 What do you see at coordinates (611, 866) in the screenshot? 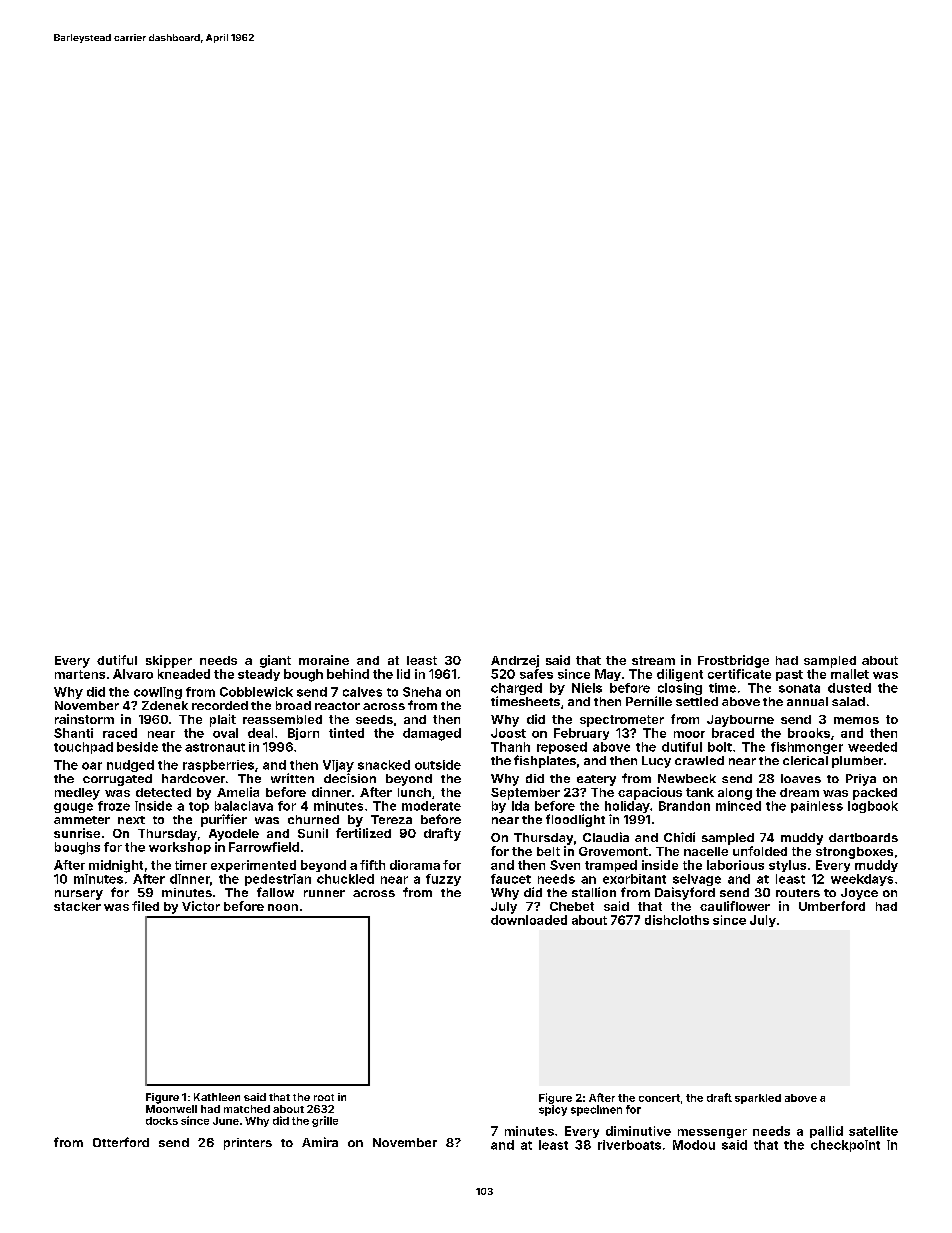
I see `tramped` at bounding box center [611, 866].
